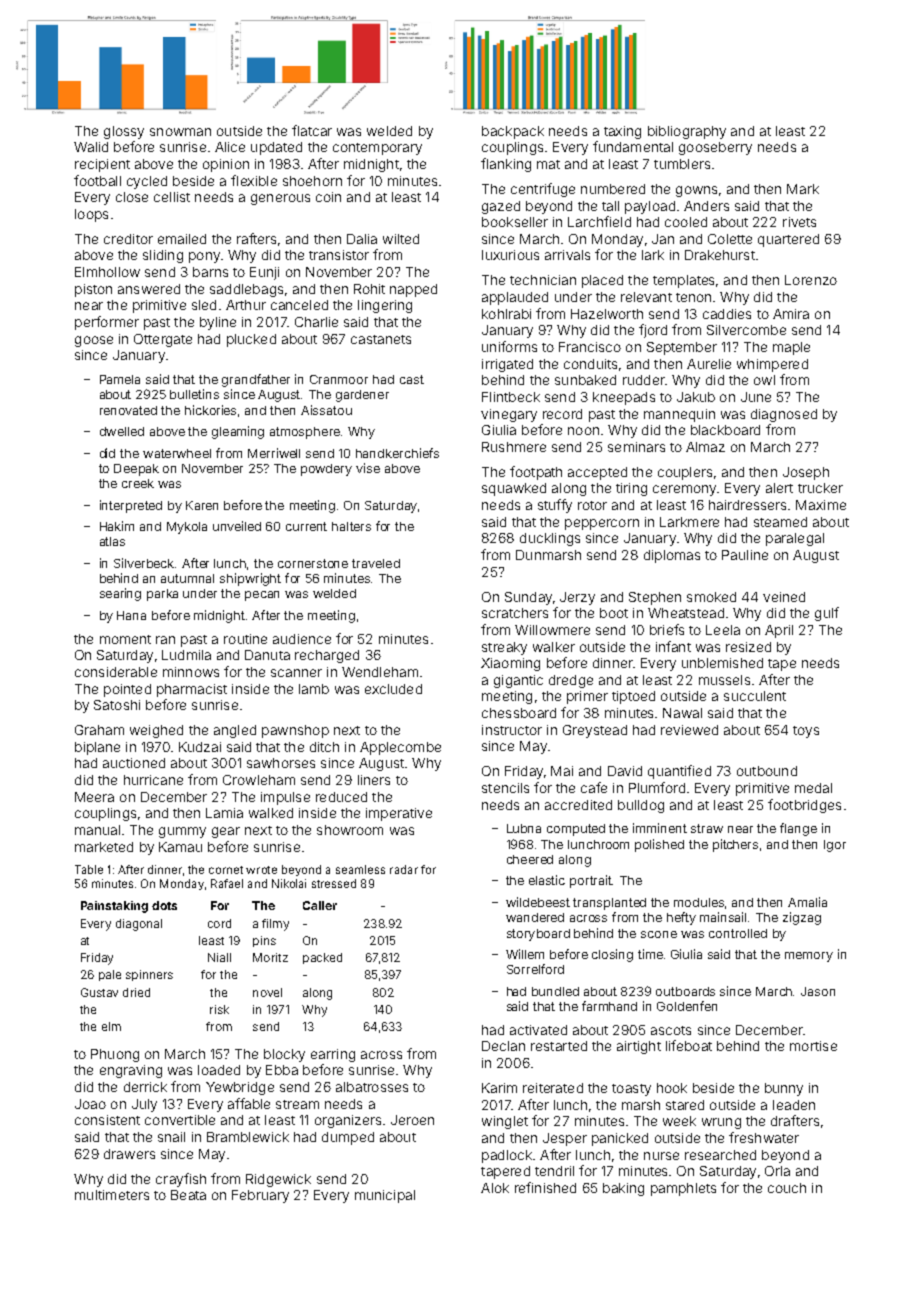 Image resolution: width=924 pixels, height=1308 pixels. I want to click on backpack, so click(513, 132).
